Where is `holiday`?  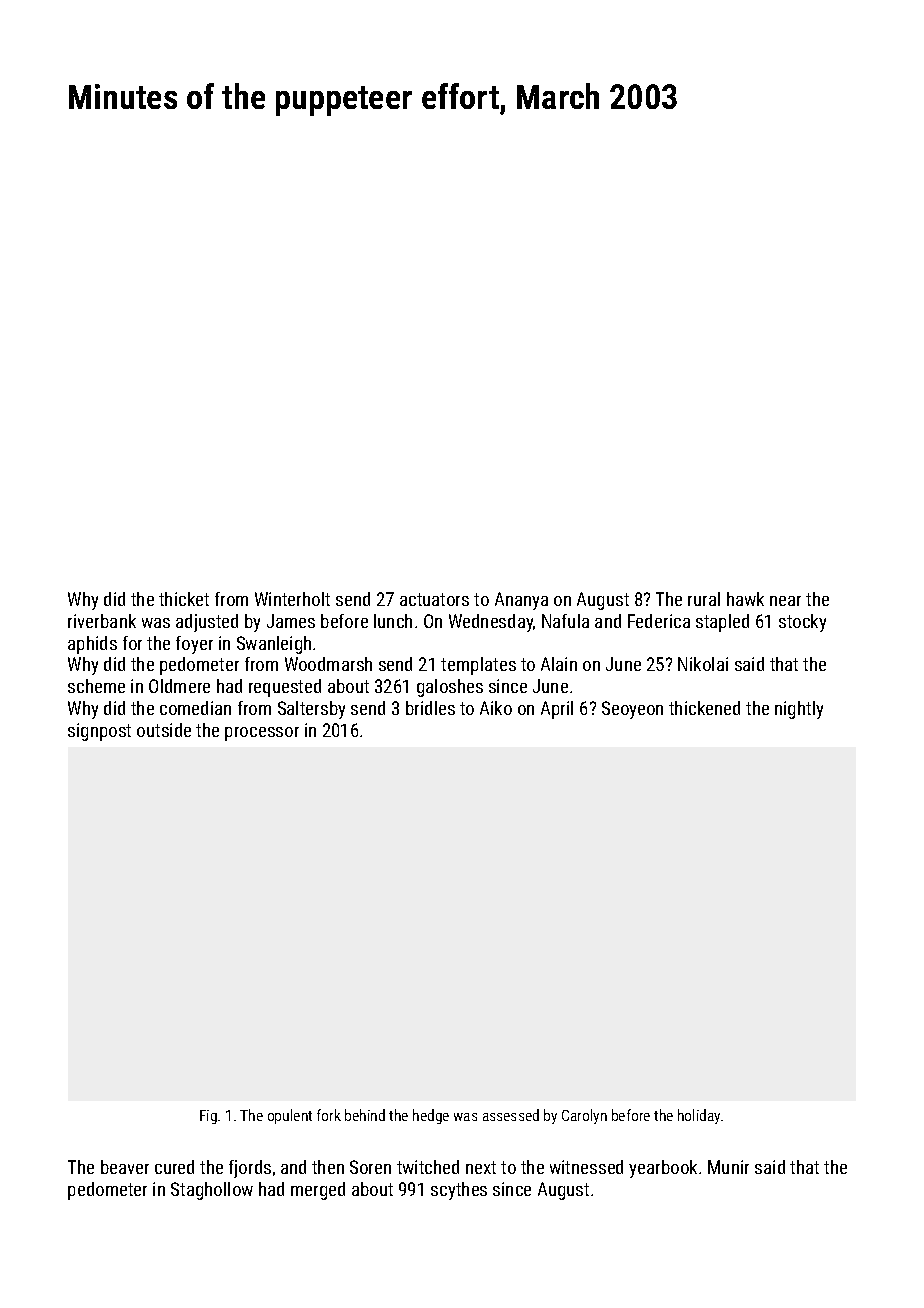 holiday is located at coordinates (699, 1116).
